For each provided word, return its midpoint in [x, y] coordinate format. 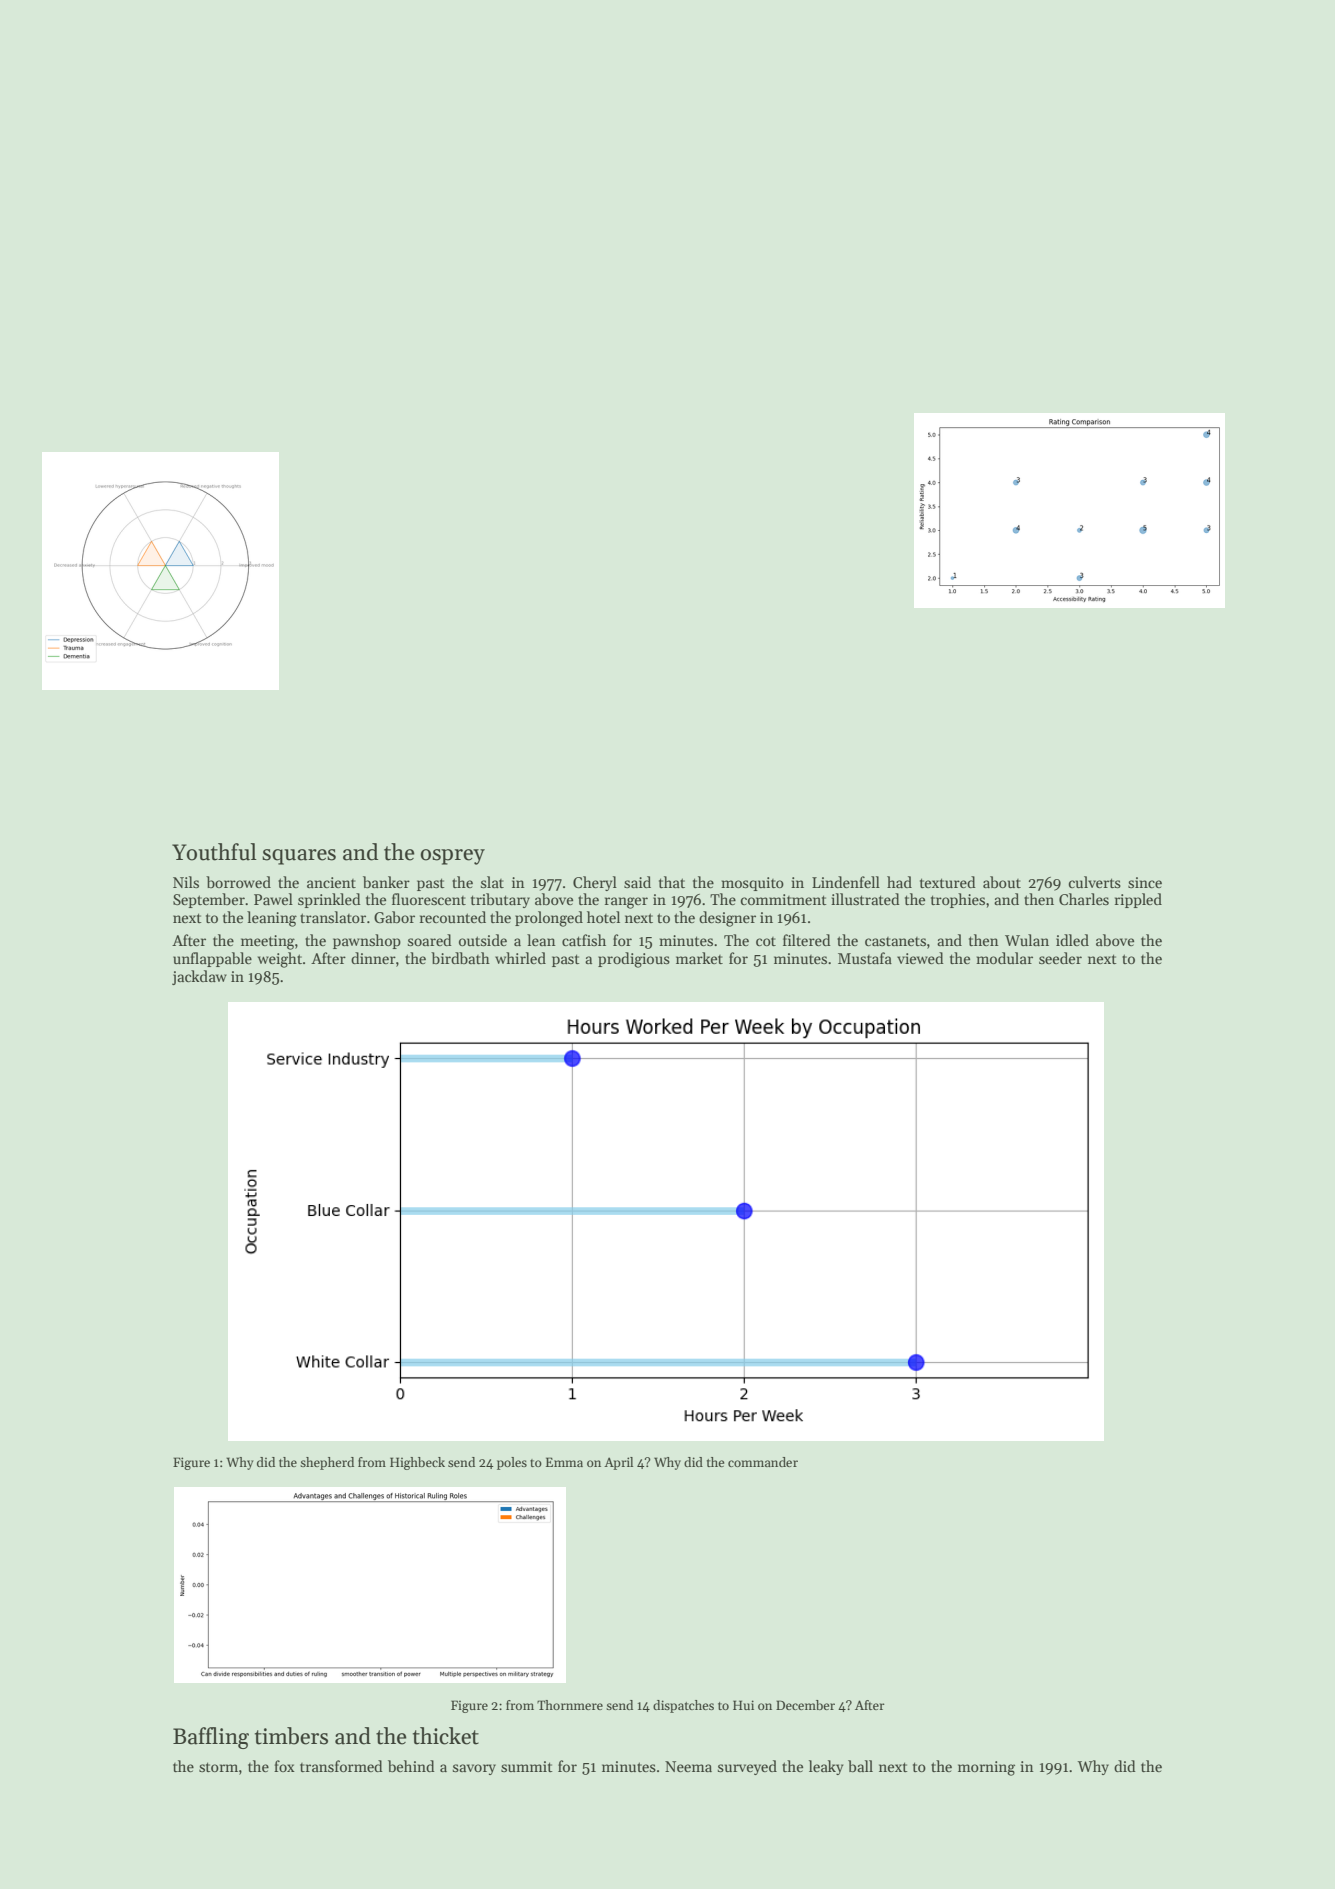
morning [986, 1768]
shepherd [327, 1463]
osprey [452, 857]
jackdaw [199, 977]
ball [860, 1766]
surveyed [747, 1767]
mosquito [752, 884]
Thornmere [570, 1705]
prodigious [634, 960]
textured [948, 882]
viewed [920, 958]
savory [474, 1769]
